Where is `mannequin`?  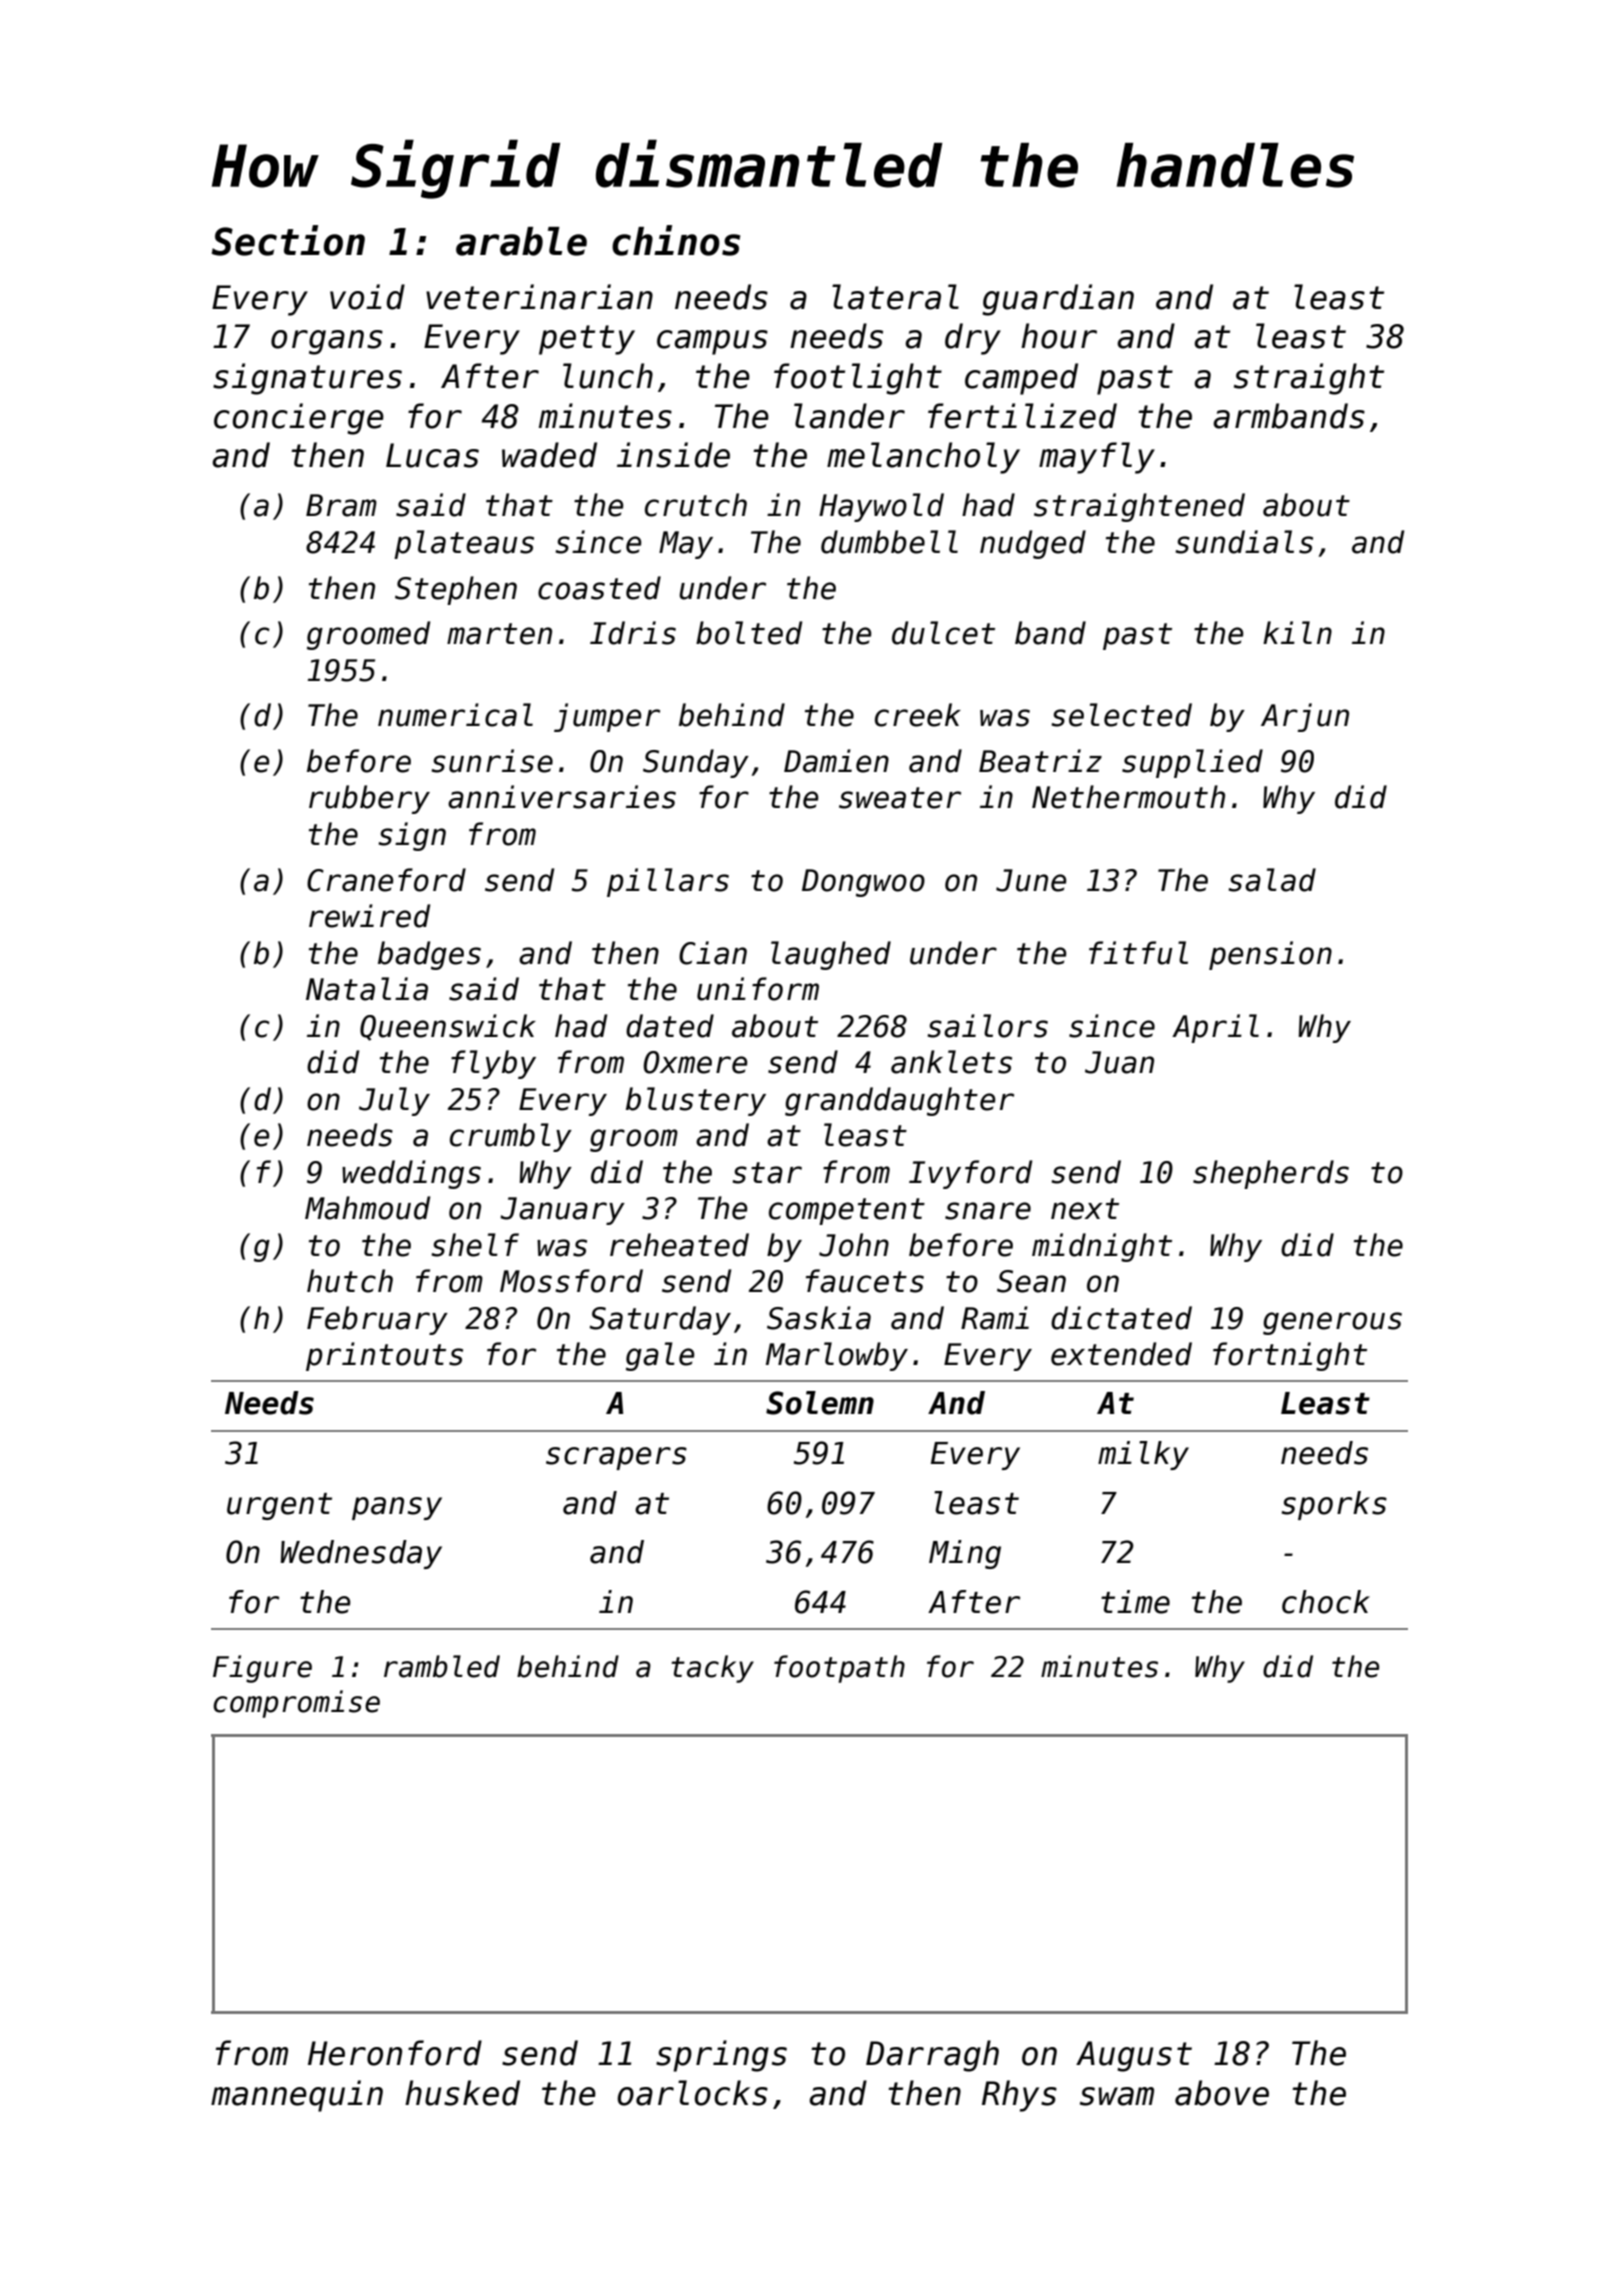
mannequin is located at coordinates (297, 2096).
